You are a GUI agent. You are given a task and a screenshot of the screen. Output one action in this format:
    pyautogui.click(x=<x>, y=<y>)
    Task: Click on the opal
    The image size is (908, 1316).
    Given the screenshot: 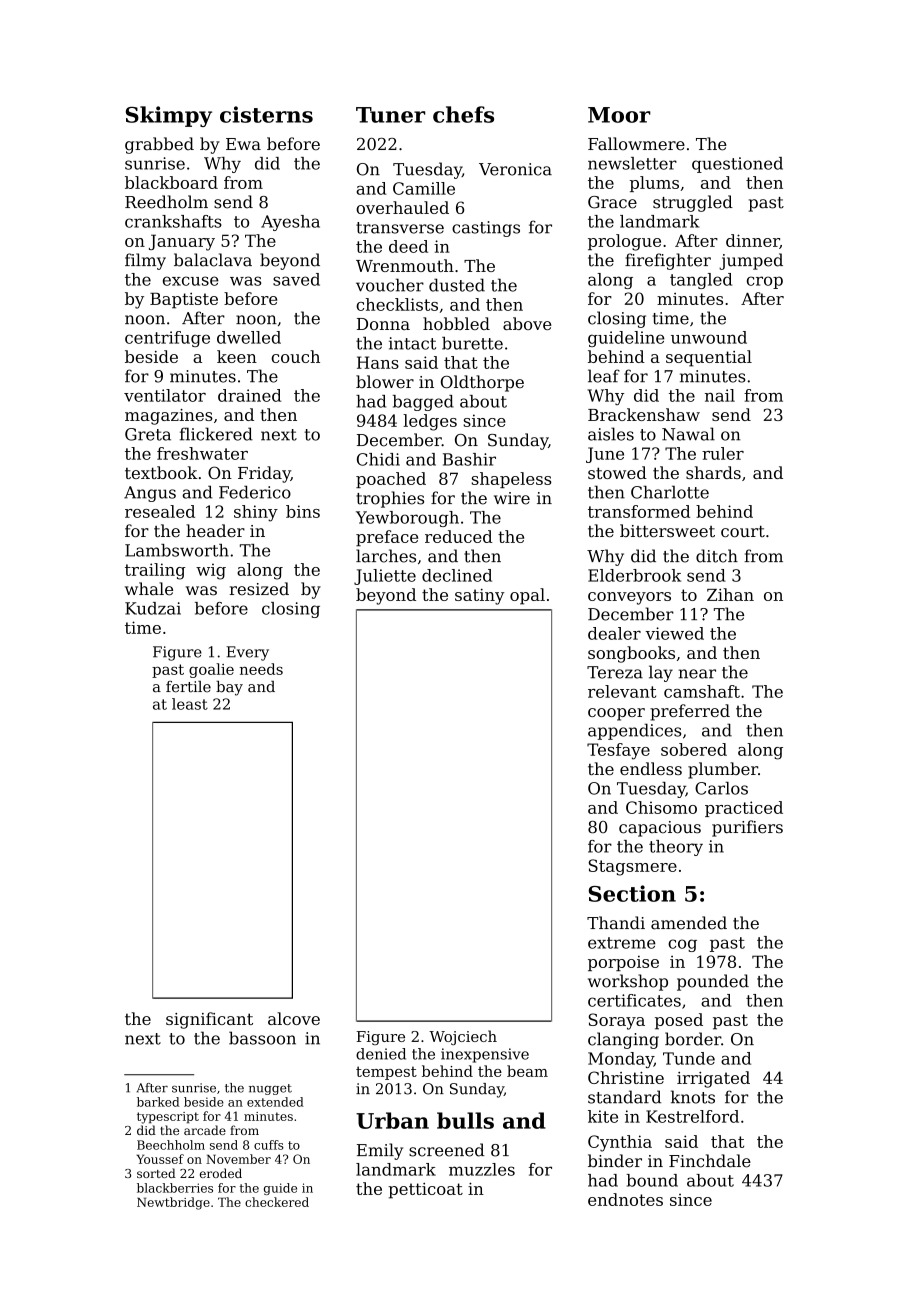 What is the action you would take?
    pyautogui.click(x=527, y=596)
